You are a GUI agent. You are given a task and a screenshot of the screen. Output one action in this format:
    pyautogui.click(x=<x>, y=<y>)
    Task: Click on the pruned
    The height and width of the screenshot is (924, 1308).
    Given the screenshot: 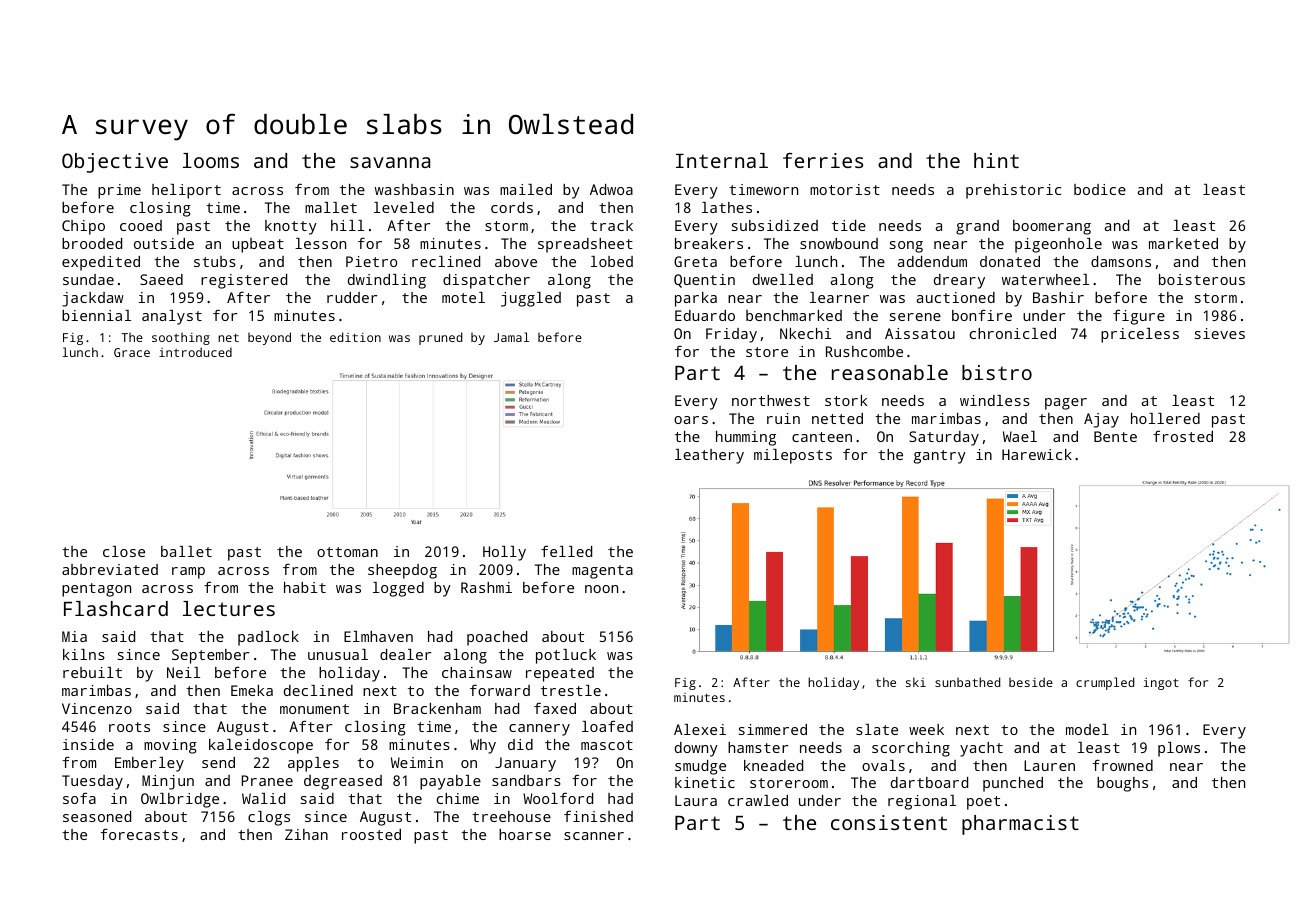 What is the action you would take?
    pyautogui.click(x=440, y=338)
